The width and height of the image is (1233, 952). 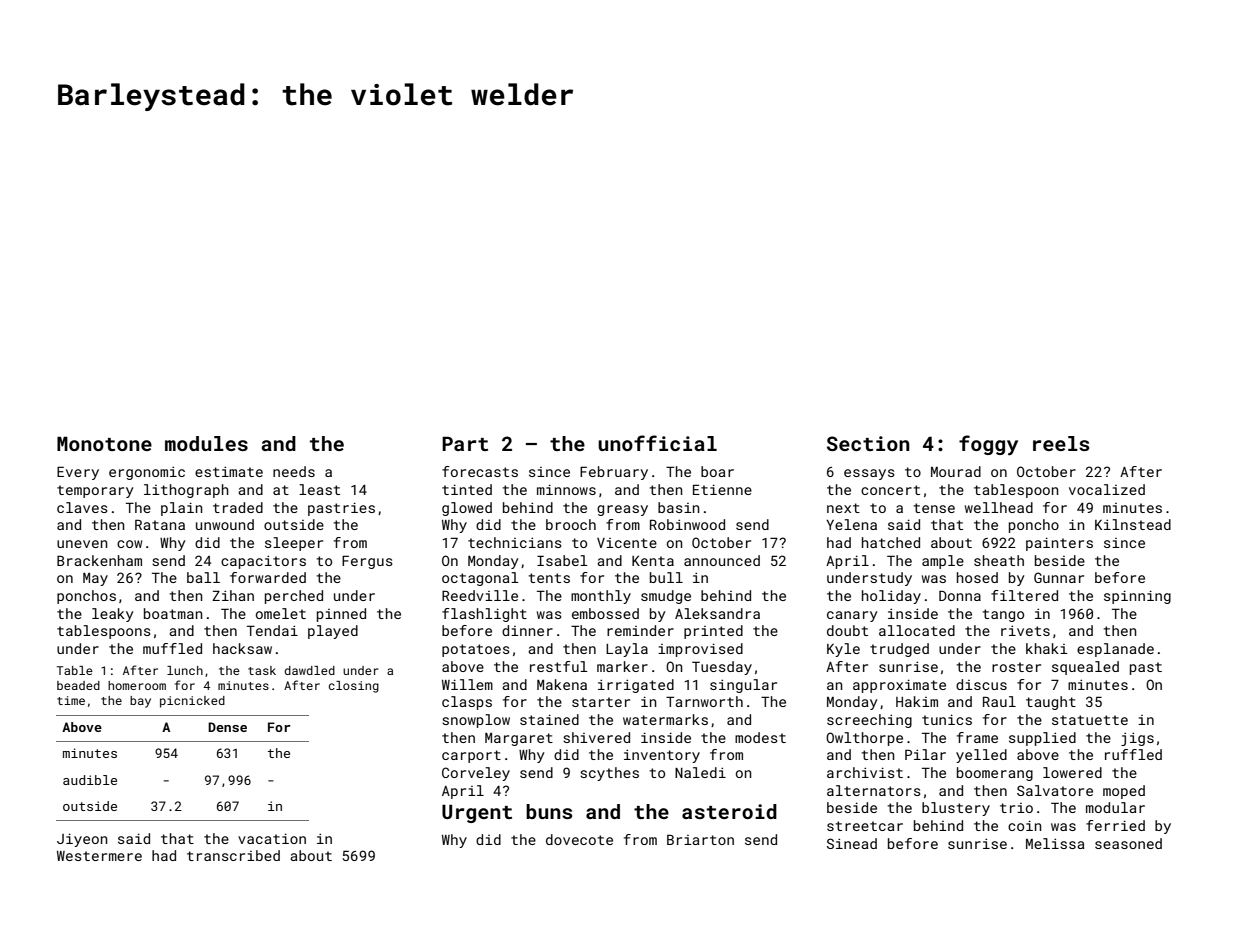 What do you see at coordinates (947, 719) in the image?
I see `tunics` at bounding box center [947, 719].
